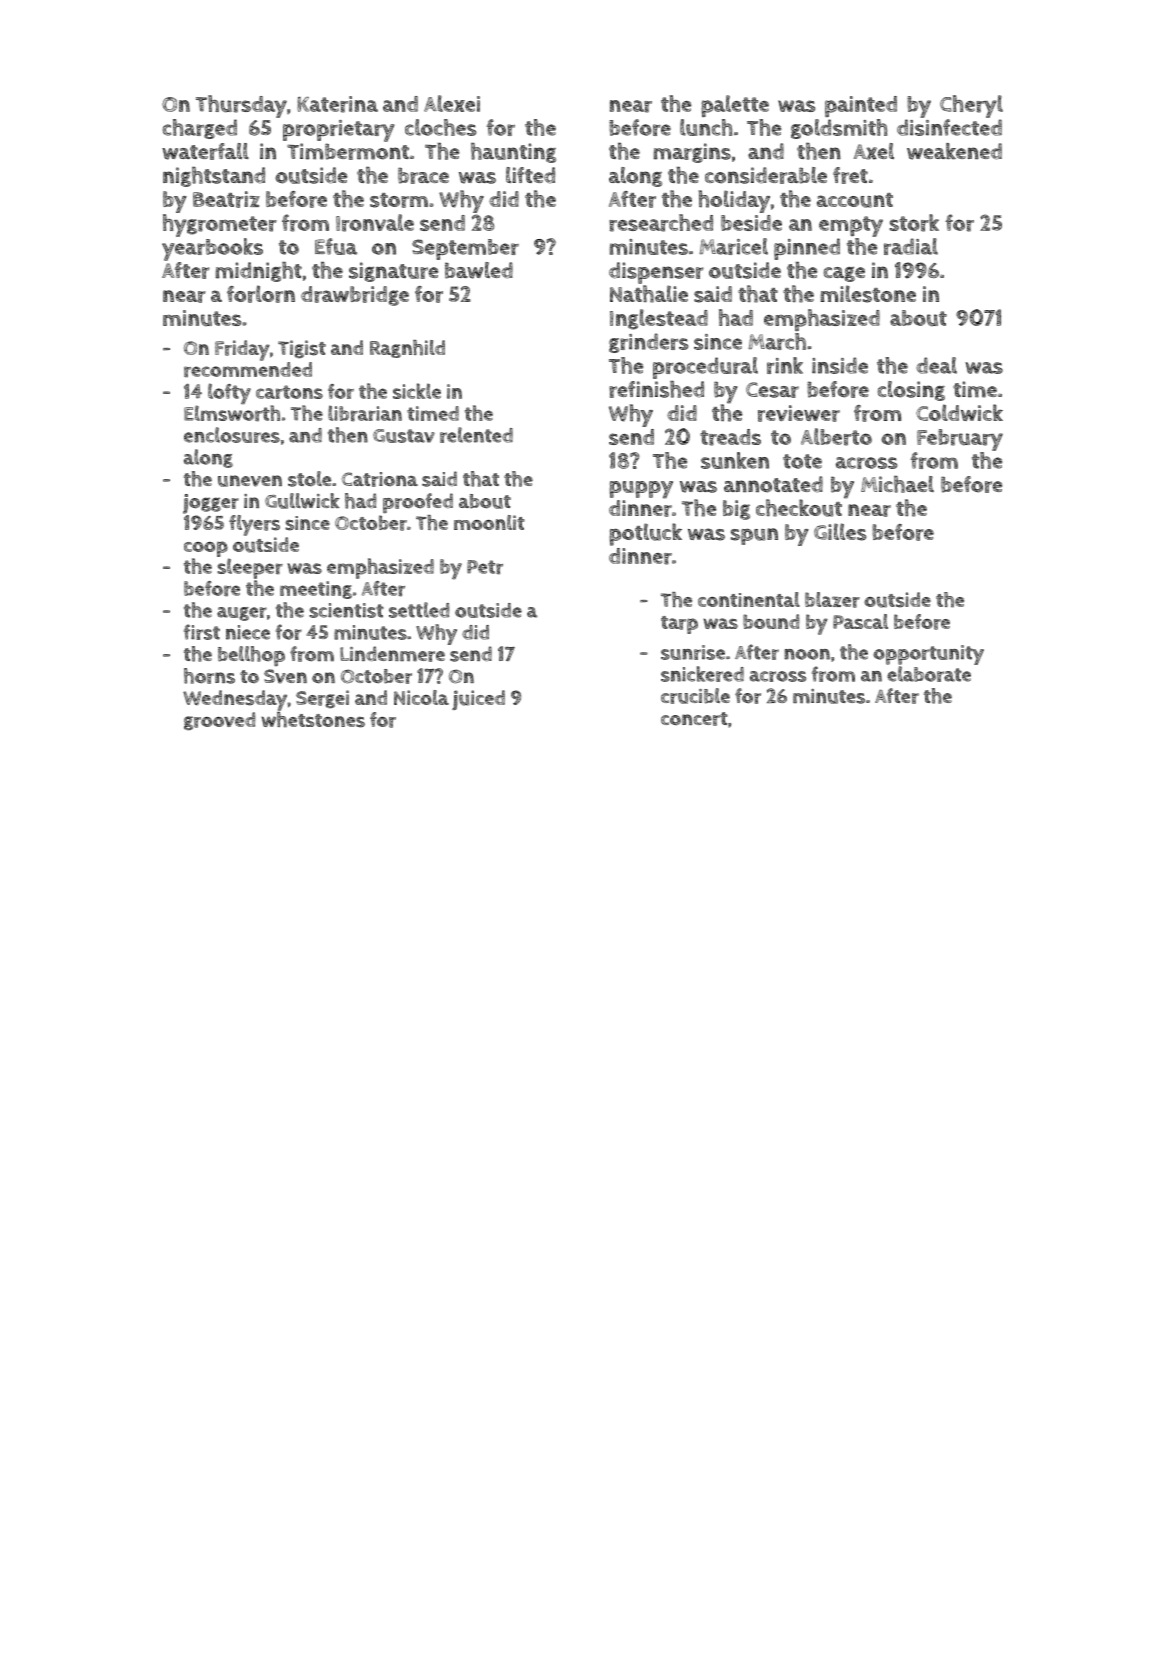 The image size is (1165, 1654). Describe the element at coordinates (855, 200) in the image. I see `account` at that location.
